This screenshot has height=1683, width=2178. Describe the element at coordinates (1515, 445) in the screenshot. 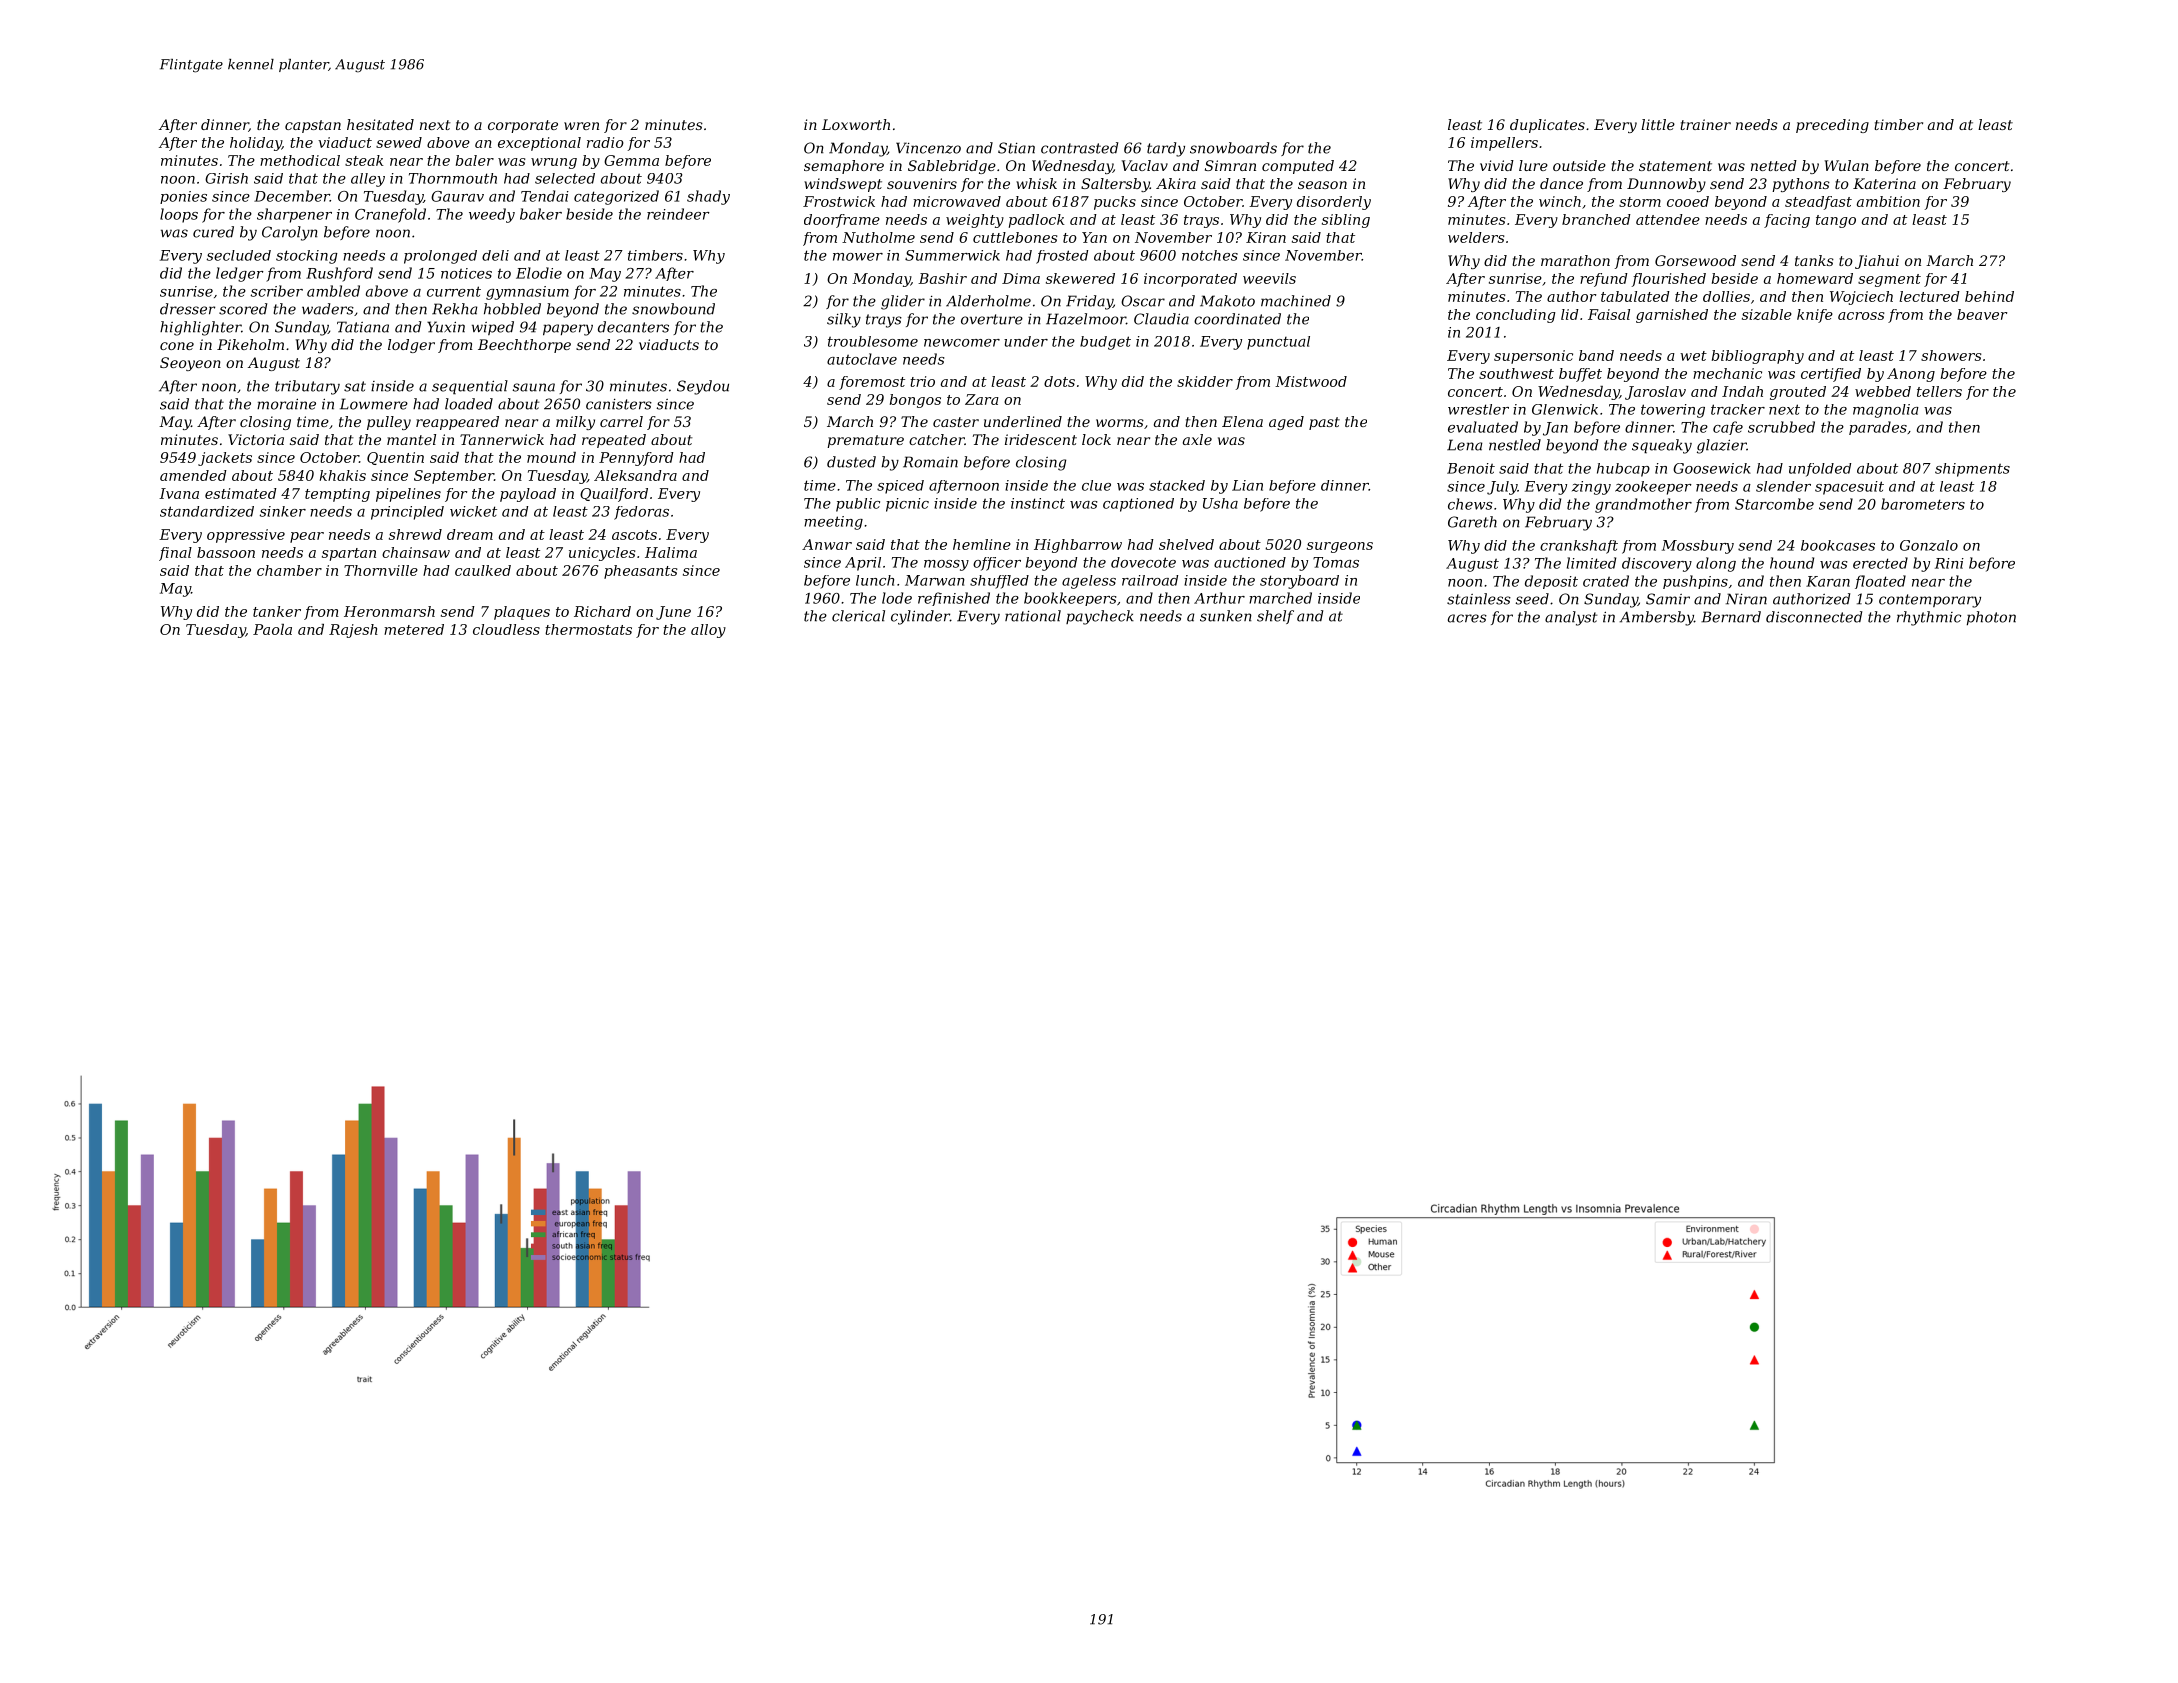

I see `nestled` at that location.
